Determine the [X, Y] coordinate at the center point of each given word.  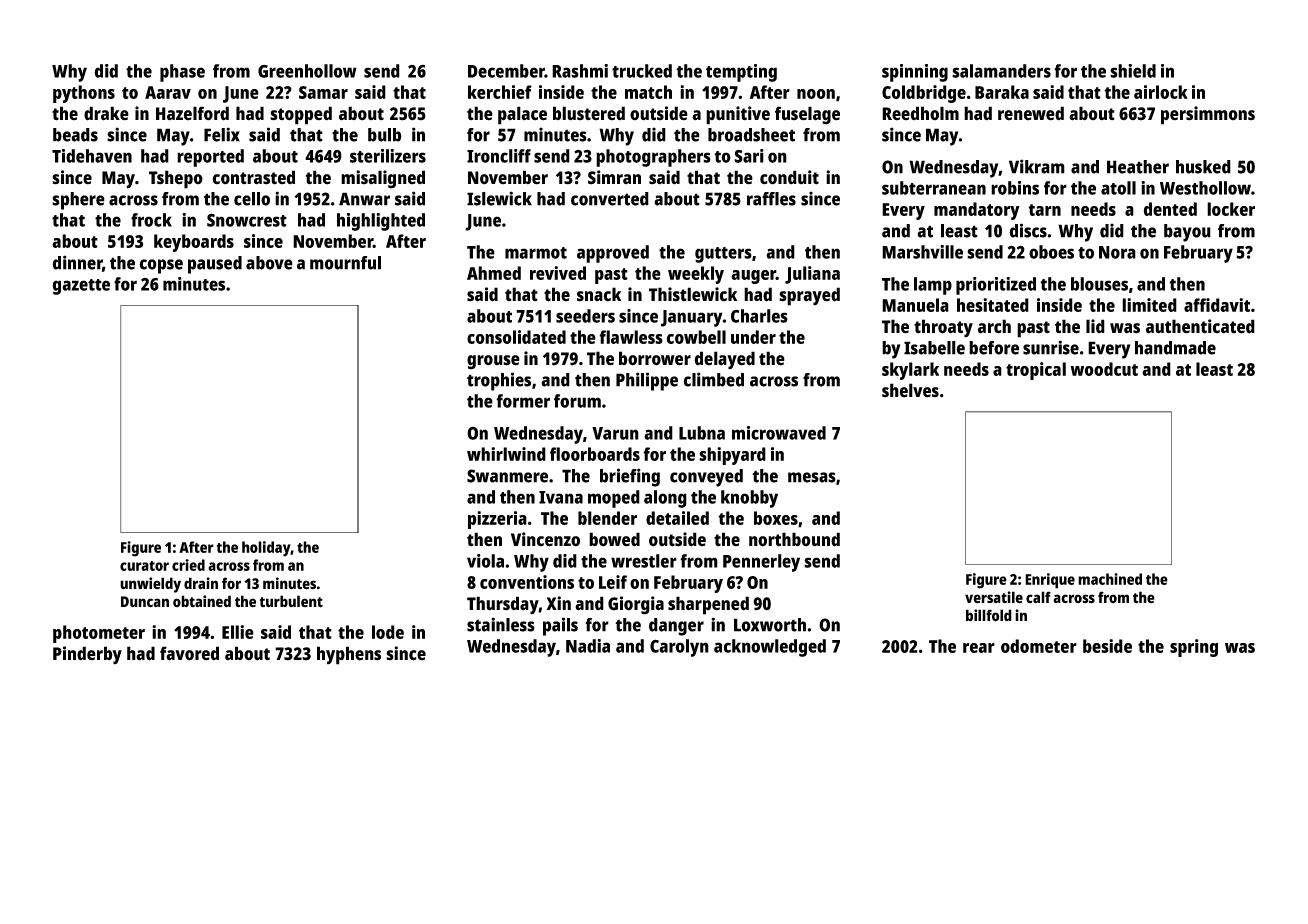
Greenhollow [307, 71]
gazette [81, 287]
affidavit [1217, 305]
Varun [615, 433]
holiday [266, 549]
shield [1133, 71]
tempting [741, 73]
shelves [910, 390]
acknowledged [770, 648]
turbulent [291, 601]
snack [599, 294]
